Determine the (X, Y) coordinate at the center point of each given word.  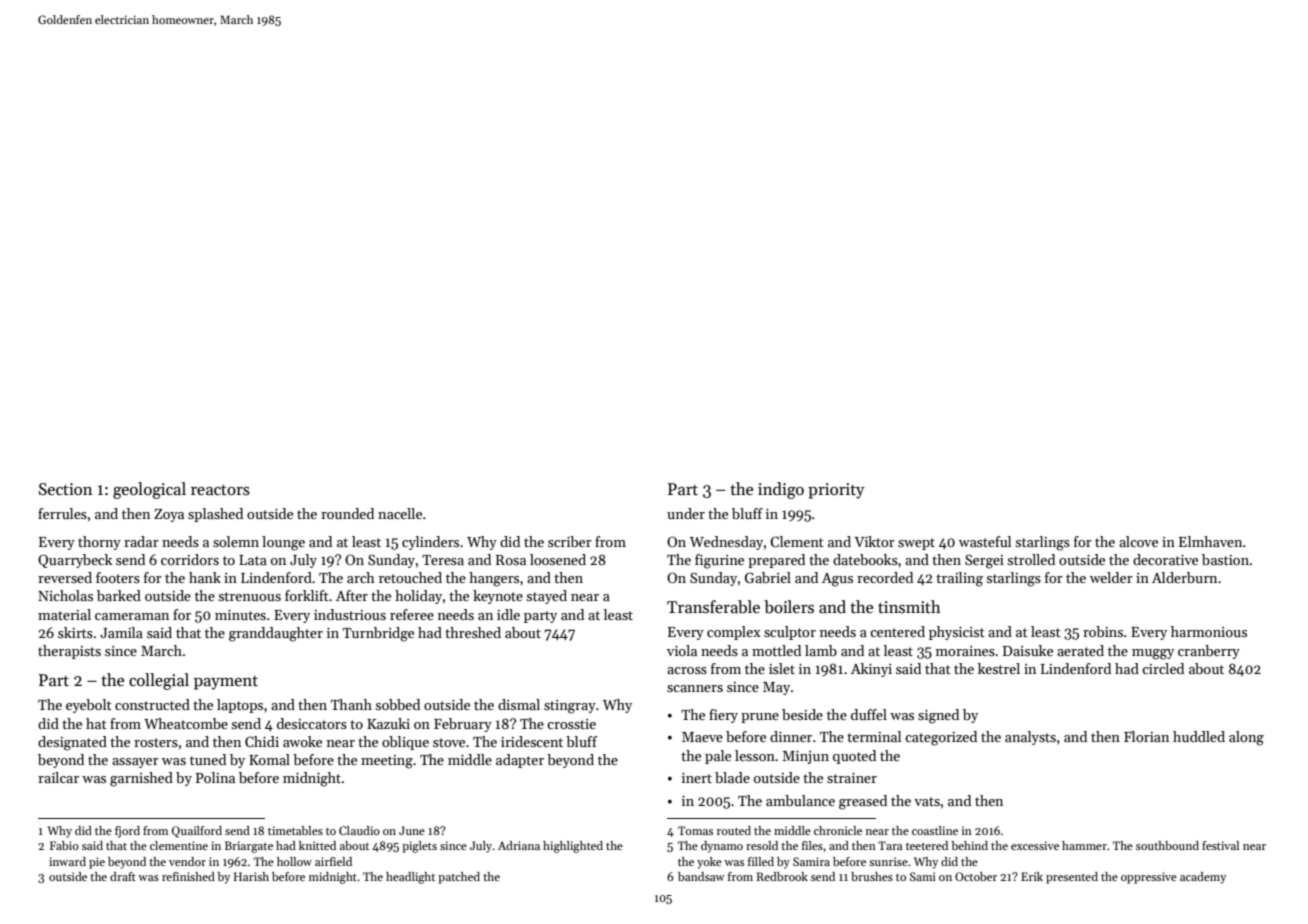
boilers (789, 607)
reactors (220, 490)
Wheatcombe (186, 723)
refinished (188, 876)
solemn (236, 541)
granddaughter (276, 634)
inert (697, 778)
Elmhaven (1210, 541)
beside (802, 714)
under (686, 513)
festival (1220, 845)
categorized (941, 738)
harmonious (1209, 631)
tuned (208, 759)
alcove (1138, 541)
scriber (570, 541)
